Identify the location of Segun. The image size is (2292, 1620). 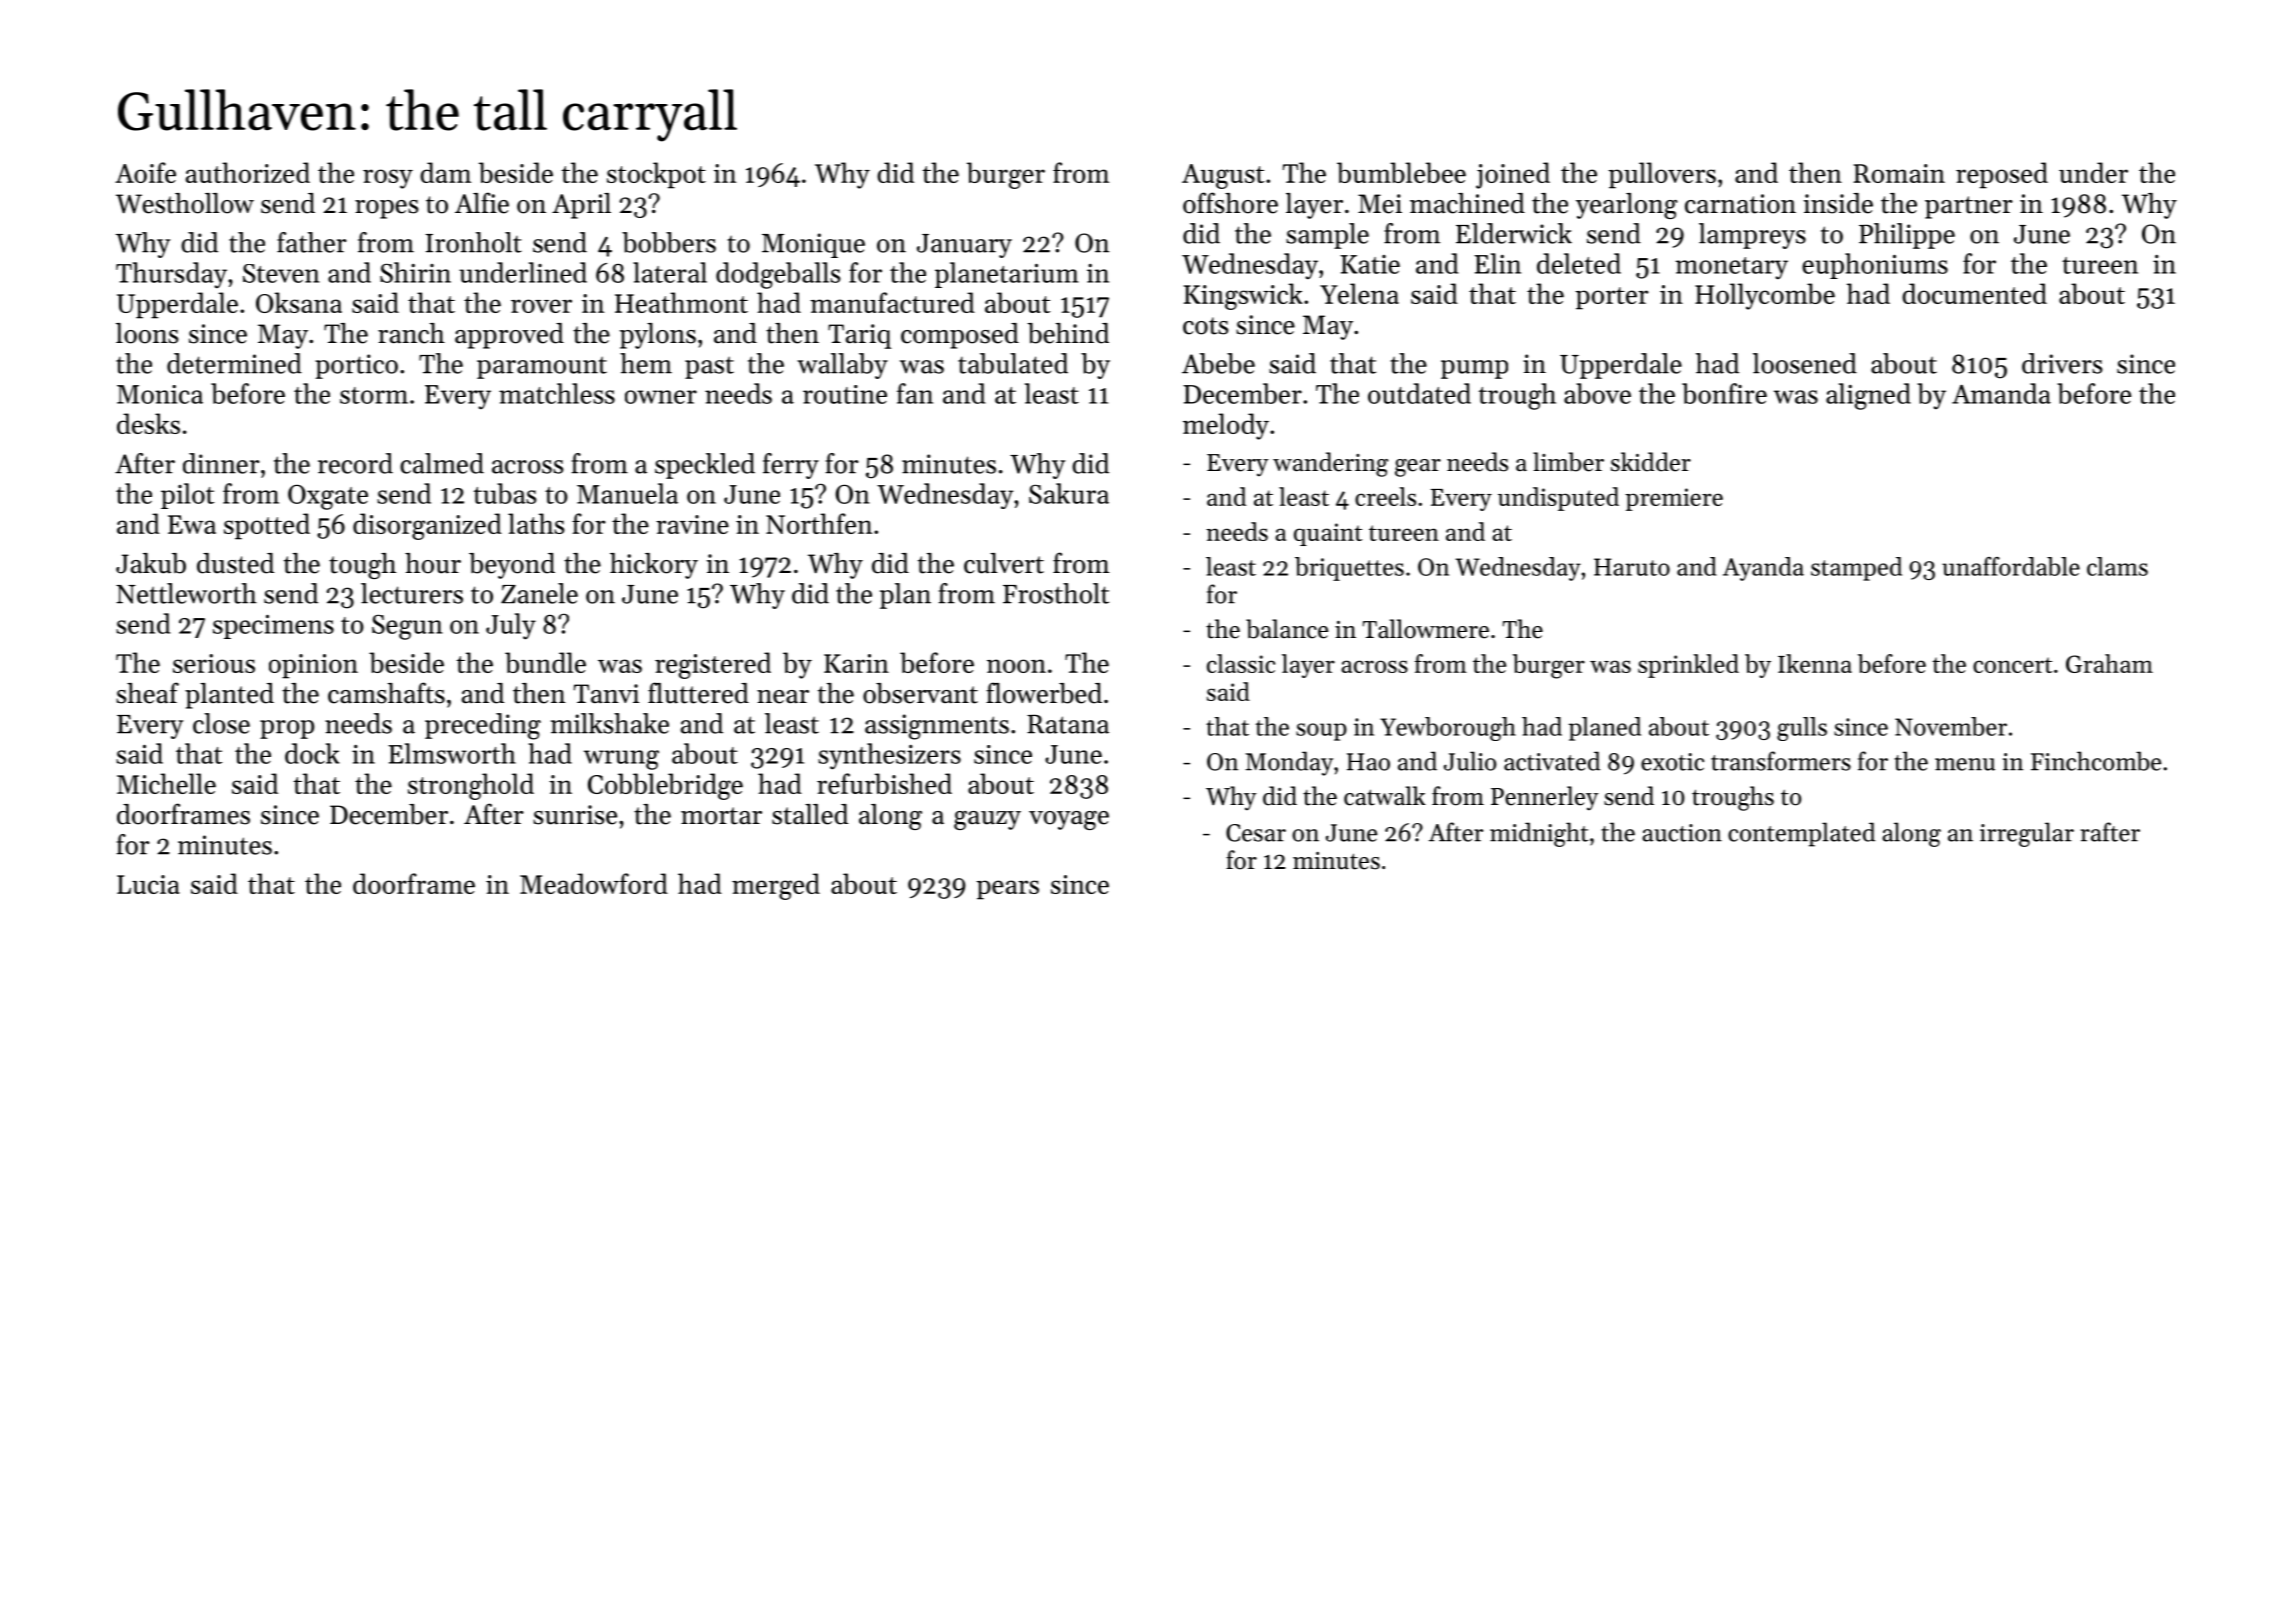
(407, 627).
